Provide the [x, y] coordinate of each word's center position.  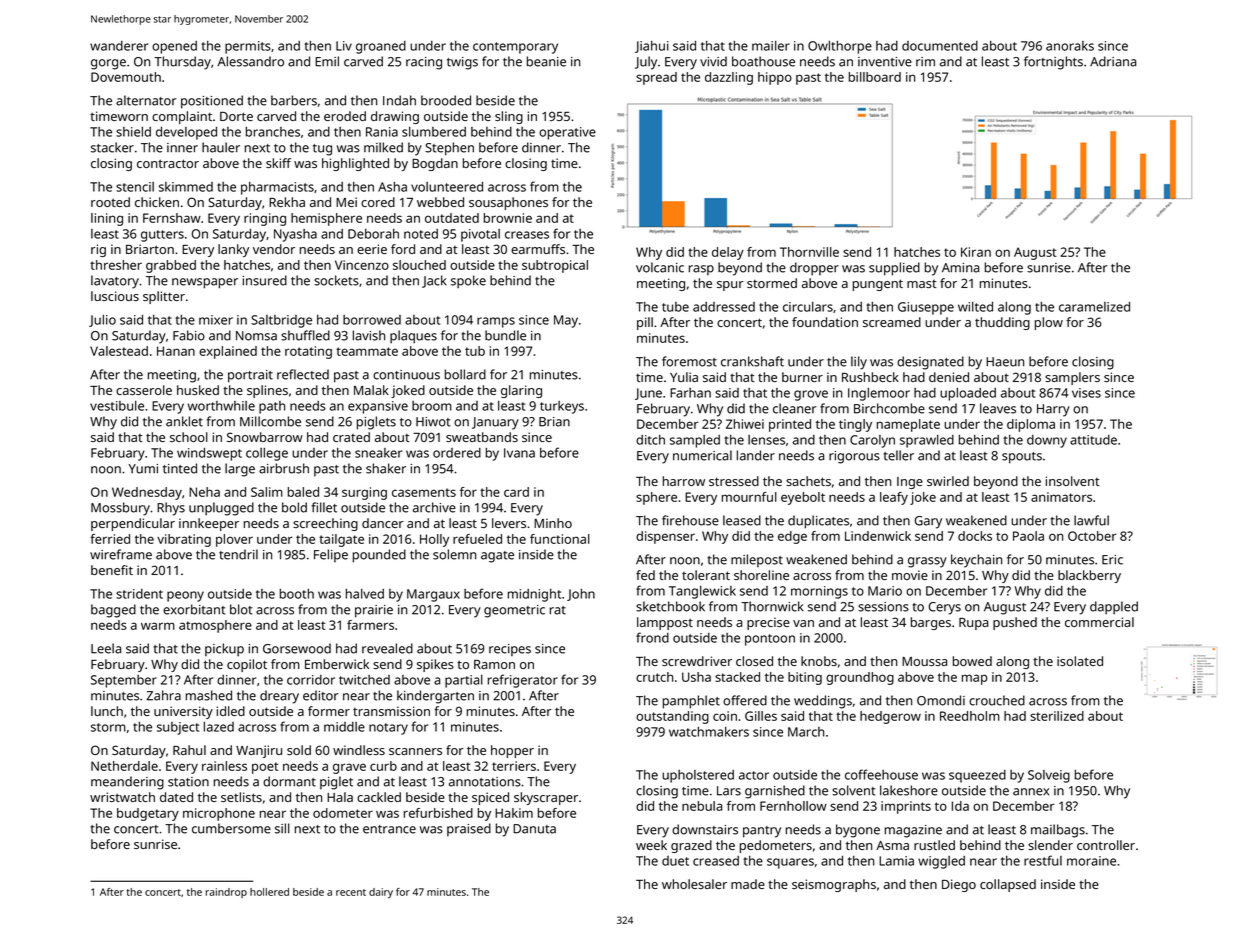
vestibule [117, 406]
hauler [221, 147]
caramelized [1094, 307]
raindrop [226, 893]
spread [656, 78]
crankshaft [752, 361]
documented [940, 46]
